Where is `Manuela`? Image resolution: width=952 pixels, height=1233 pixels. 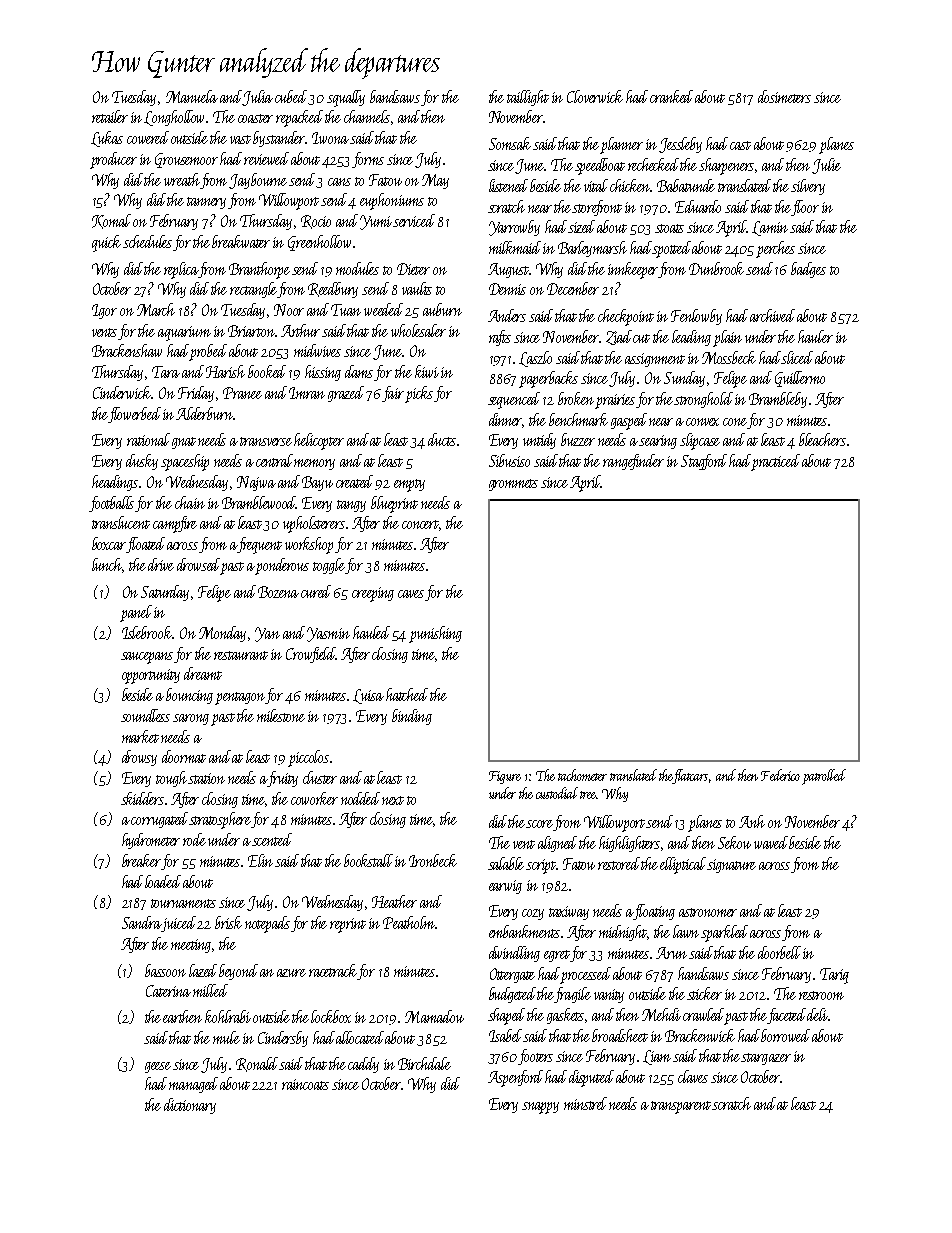
Manuela is located at coordinates (192, 96).
